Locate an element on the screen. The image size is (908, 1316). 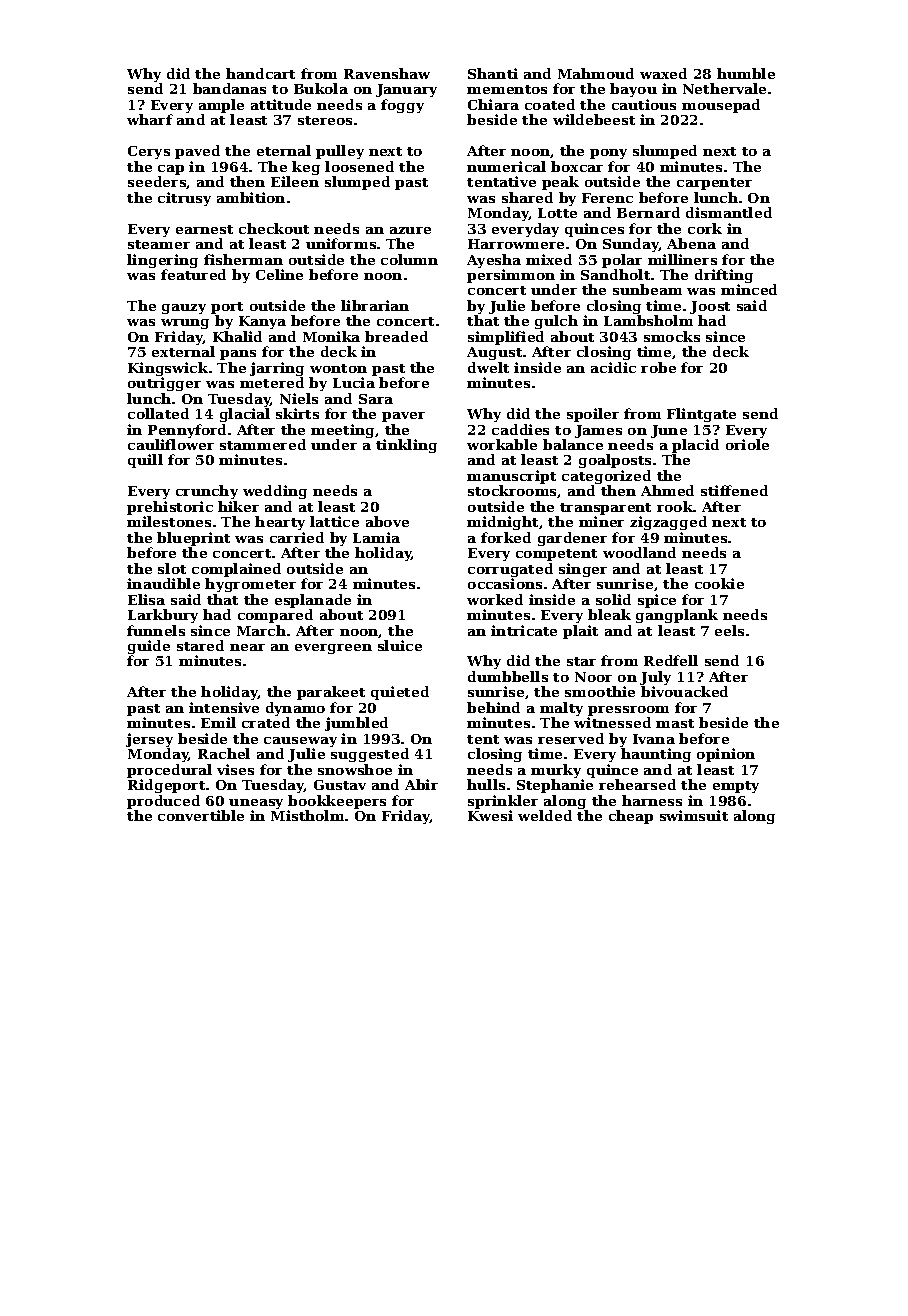
column is located at coordinates (409, 259).
